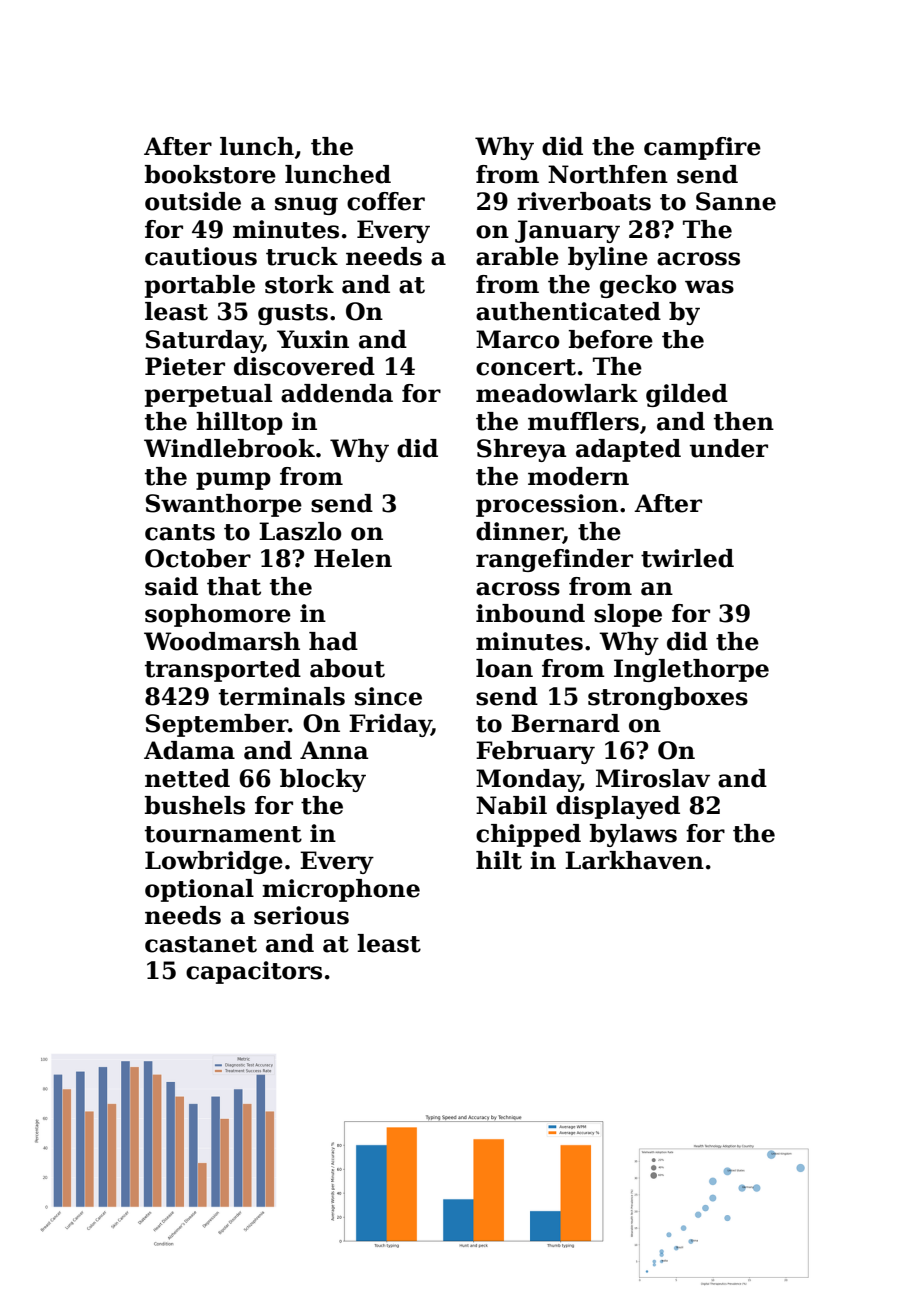  What do you see at coordinates (210, 174) in the screenshot?
I see `bookstore` at bounding box center [210, 174].
